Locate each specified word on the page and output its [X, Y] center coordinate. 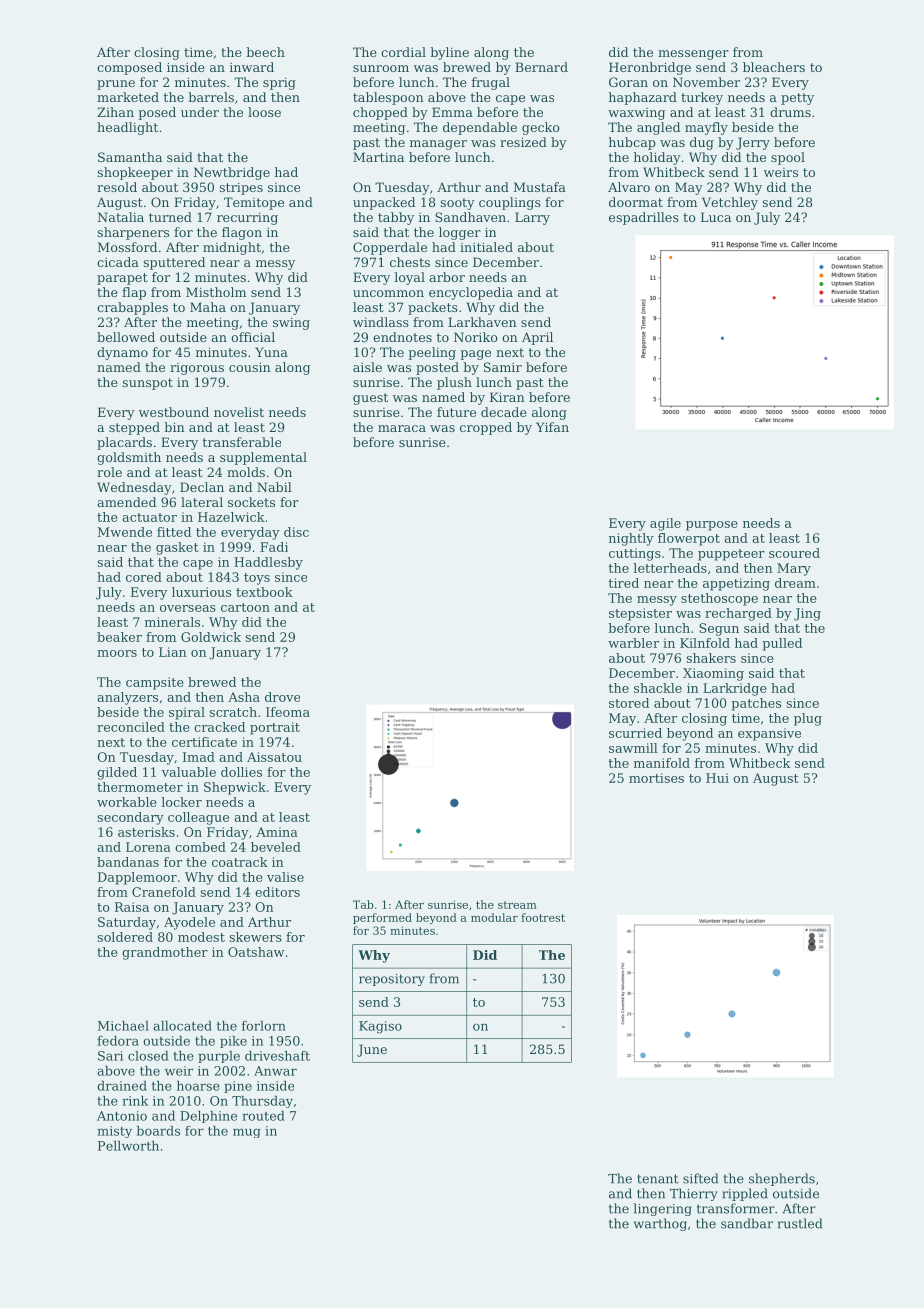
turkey [702, 98]
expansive [769, 734]
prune [116, 85]
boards [158, 1131]
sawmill [633, 748]
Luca [716, 217]
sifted [700, 1178]
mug [247, 1133]
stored [629, 703]
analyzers [127, 698]
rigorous [197, 369]
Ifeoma [288, 712]
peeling [432, 353]
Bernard [541, 67]
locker [182, 802]
